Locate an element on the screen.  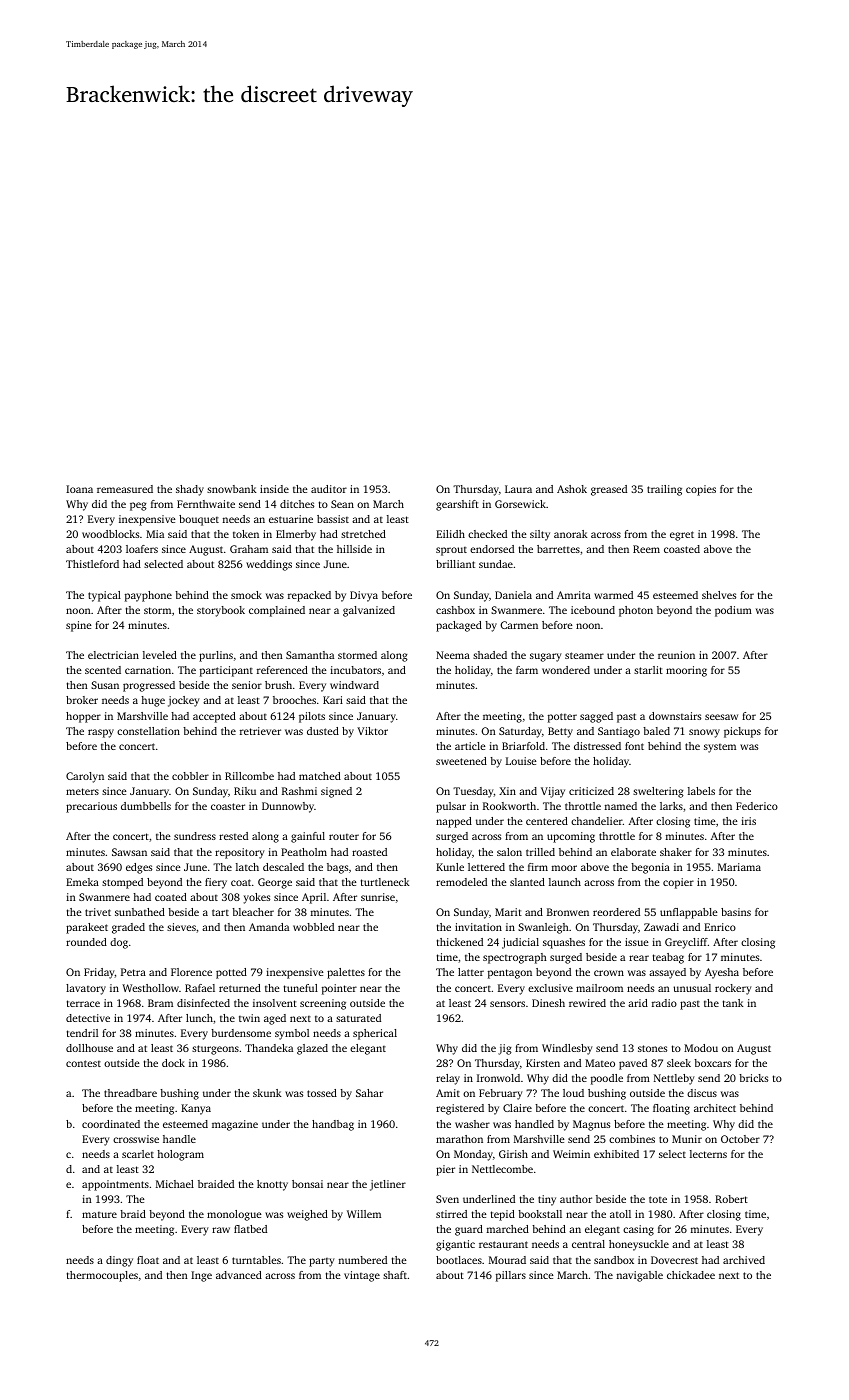
copies is located at coordinates (701, 490).
